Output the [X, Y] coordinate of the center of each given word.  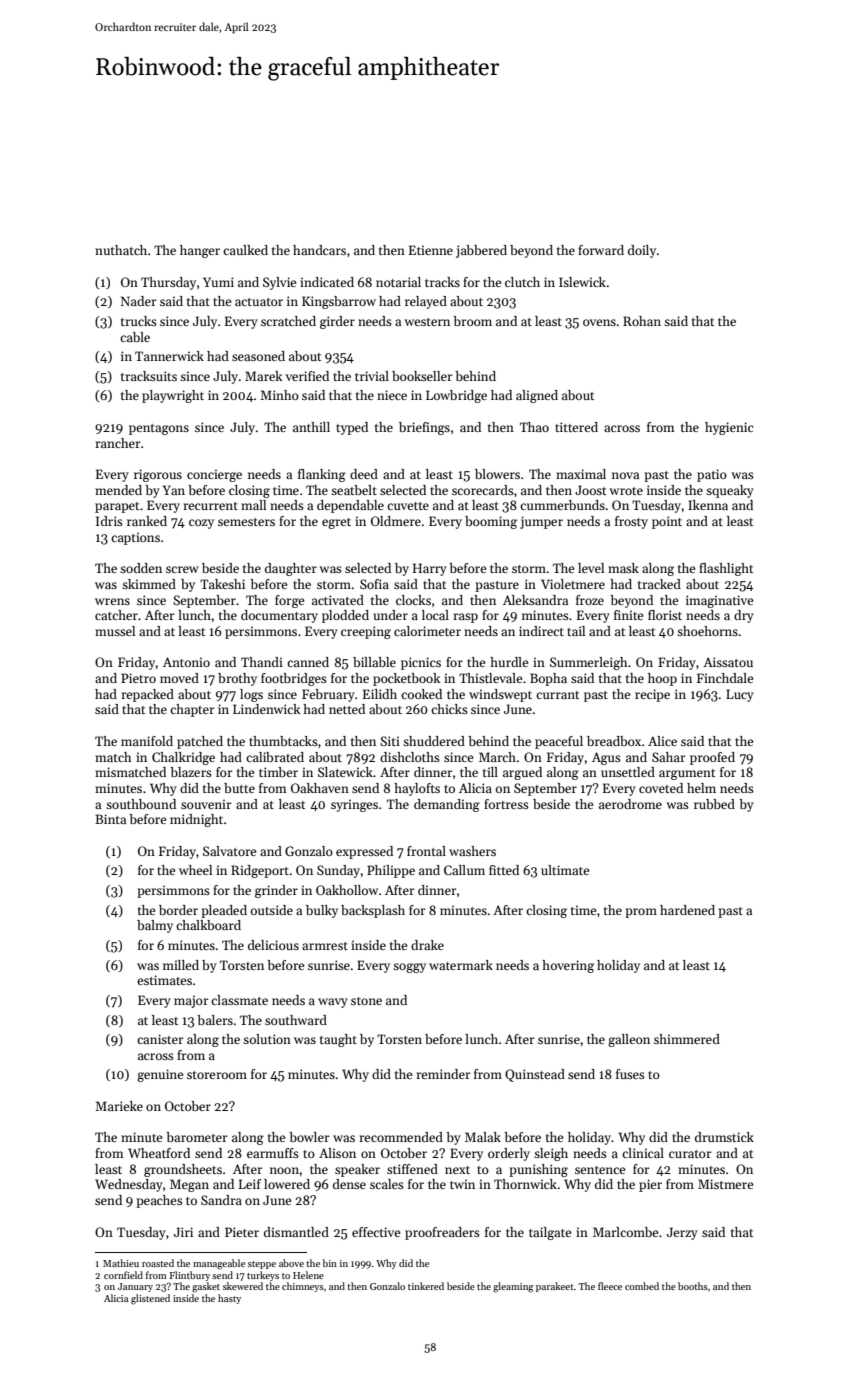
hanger [200, 251]
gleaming [513, 1287]
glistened [150, 1299]
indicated [327, 282]
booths [693, 1286]
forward [601, 250]
